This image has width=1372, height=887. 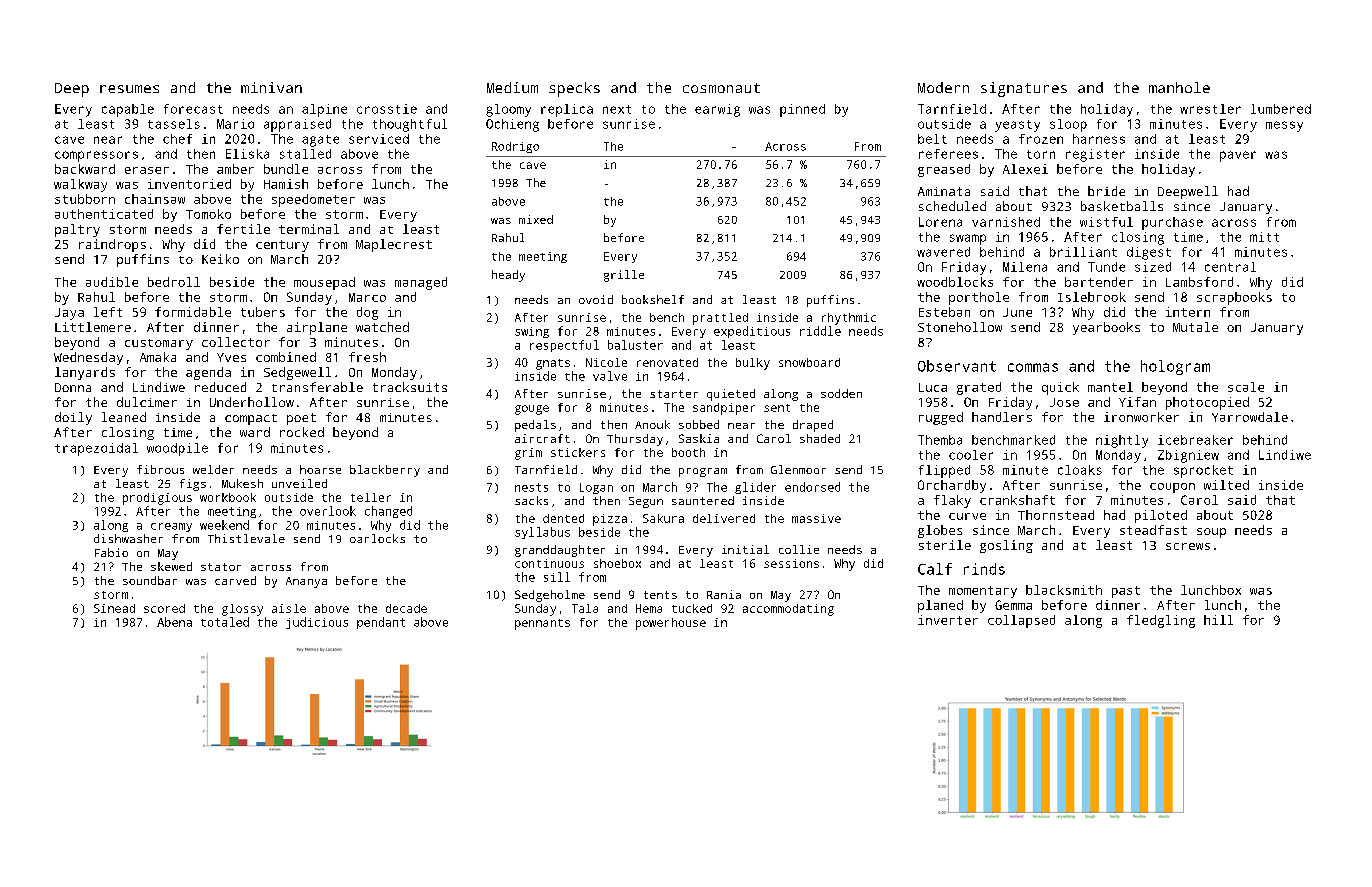 What do you see at coordinates (574, 89) in the image?
I see `specks` at bounding box center [574, 89].
